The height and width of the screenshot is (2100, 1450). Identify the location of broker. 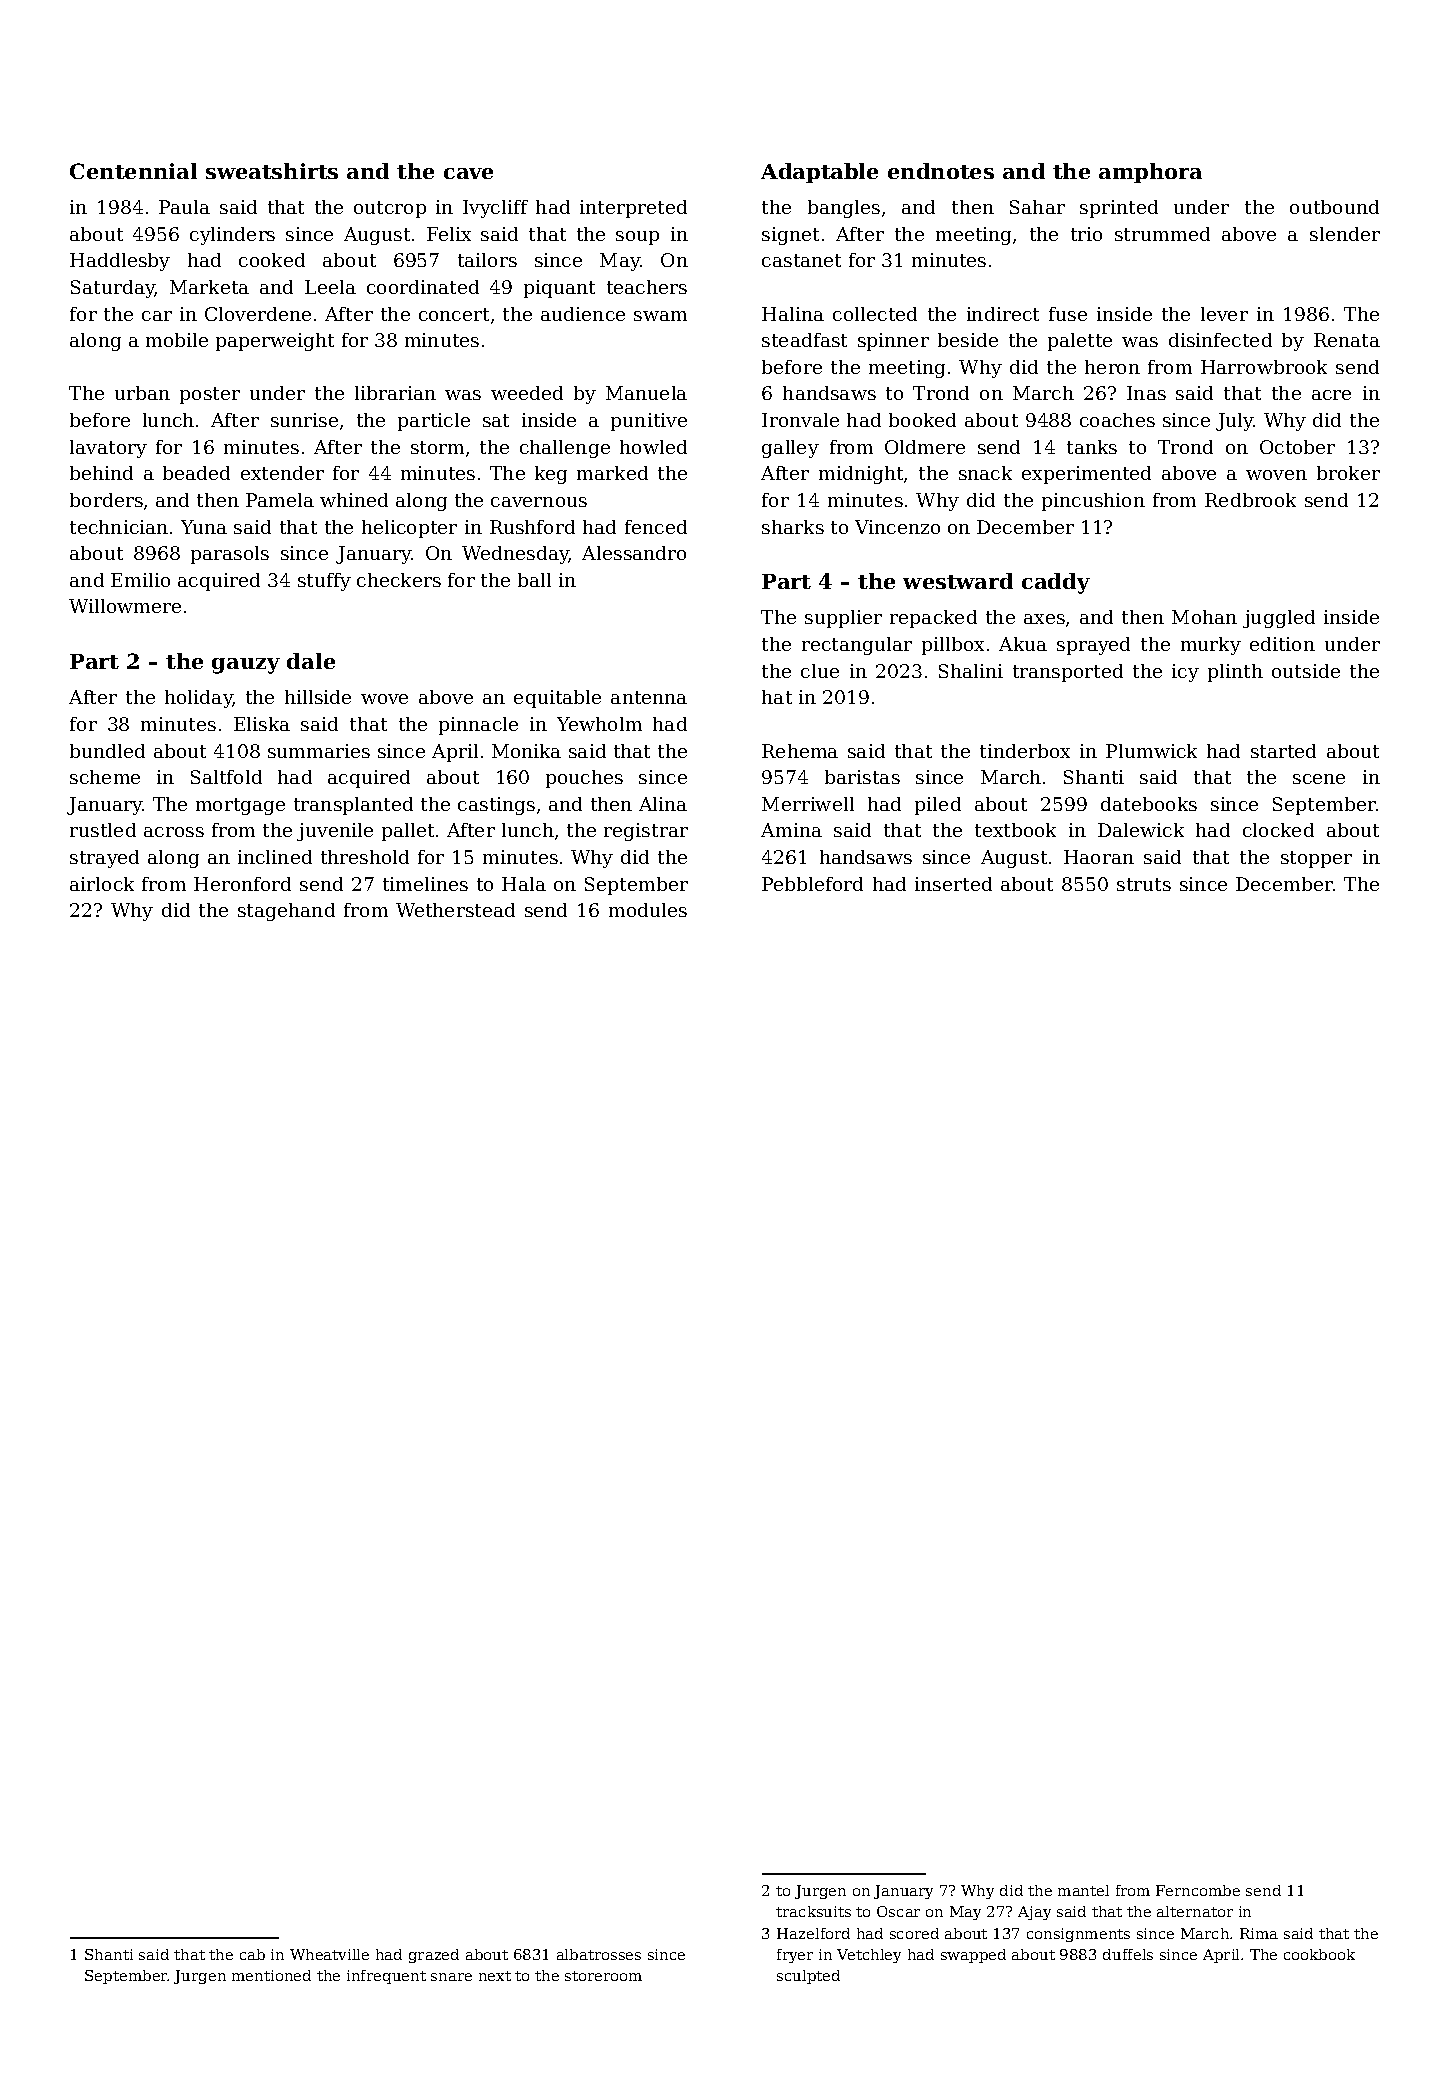
(1348, 473).
